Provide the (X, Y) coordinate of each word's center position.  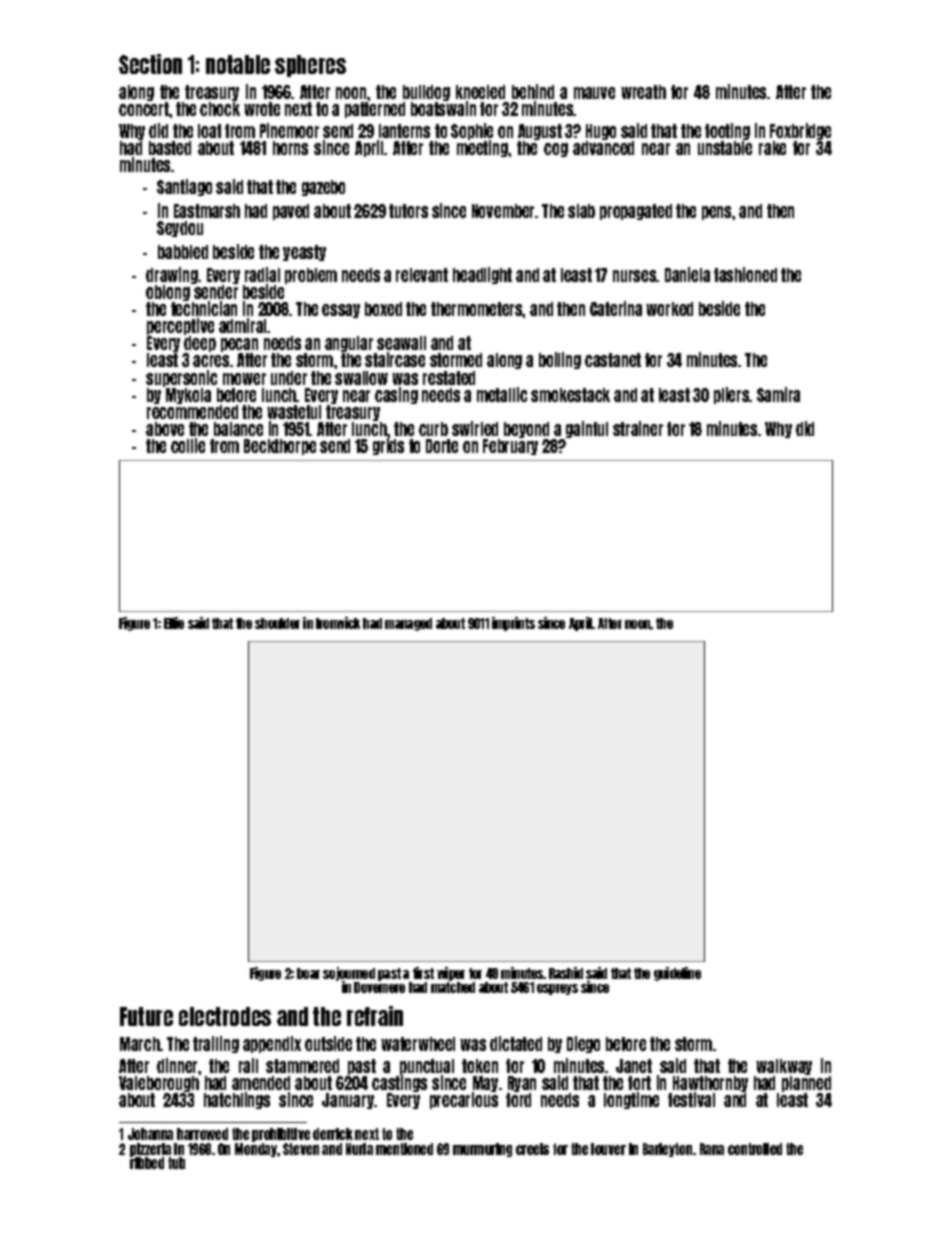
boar (308, 973)
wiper (451, 974)
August (540, 132)
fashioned (745, 274)
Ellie (174, 623)
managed (408, 624)
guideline (677, 974)
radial (262, 274)
